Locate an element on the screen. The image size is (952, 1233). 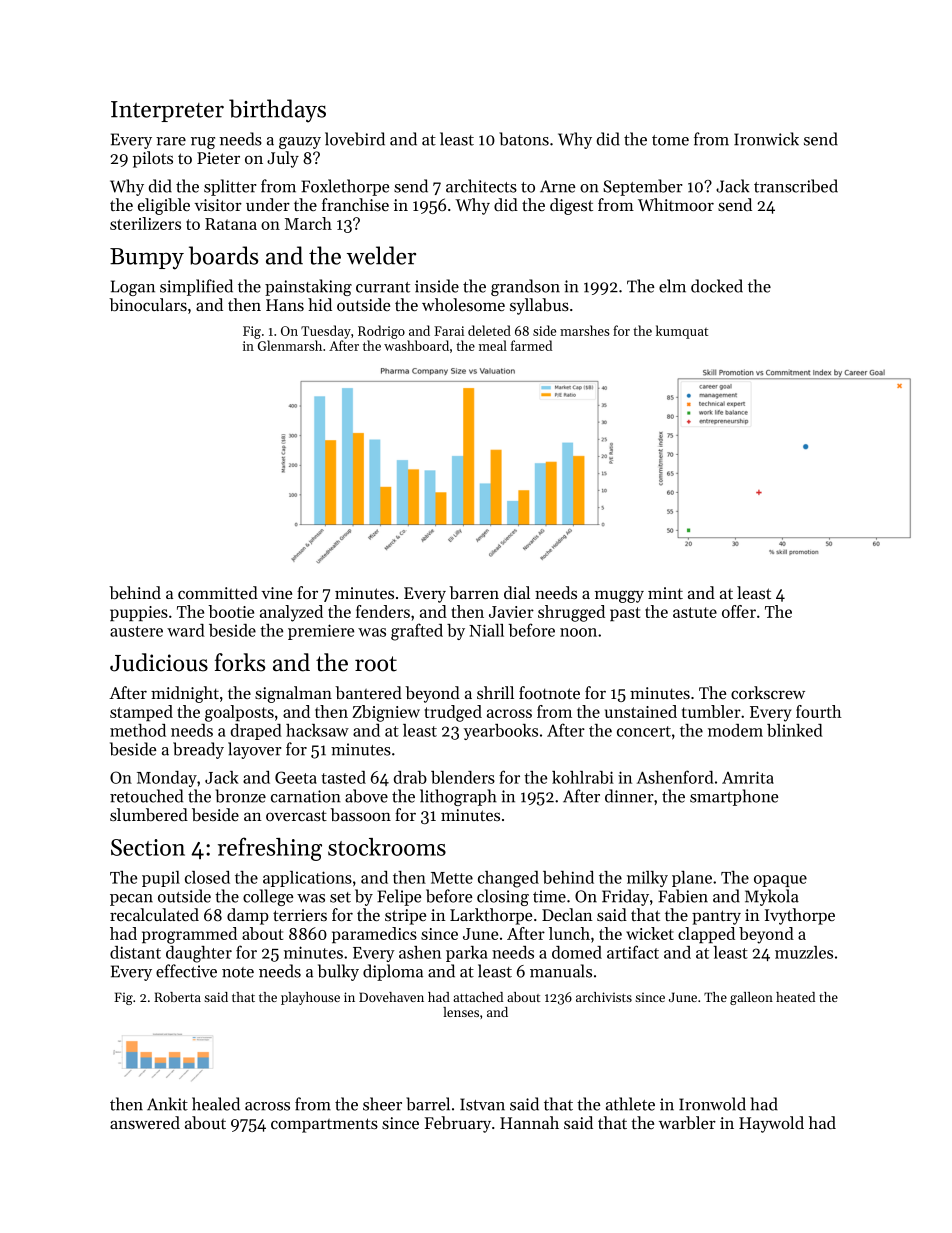
offer is located at coordinates (739, 611).
